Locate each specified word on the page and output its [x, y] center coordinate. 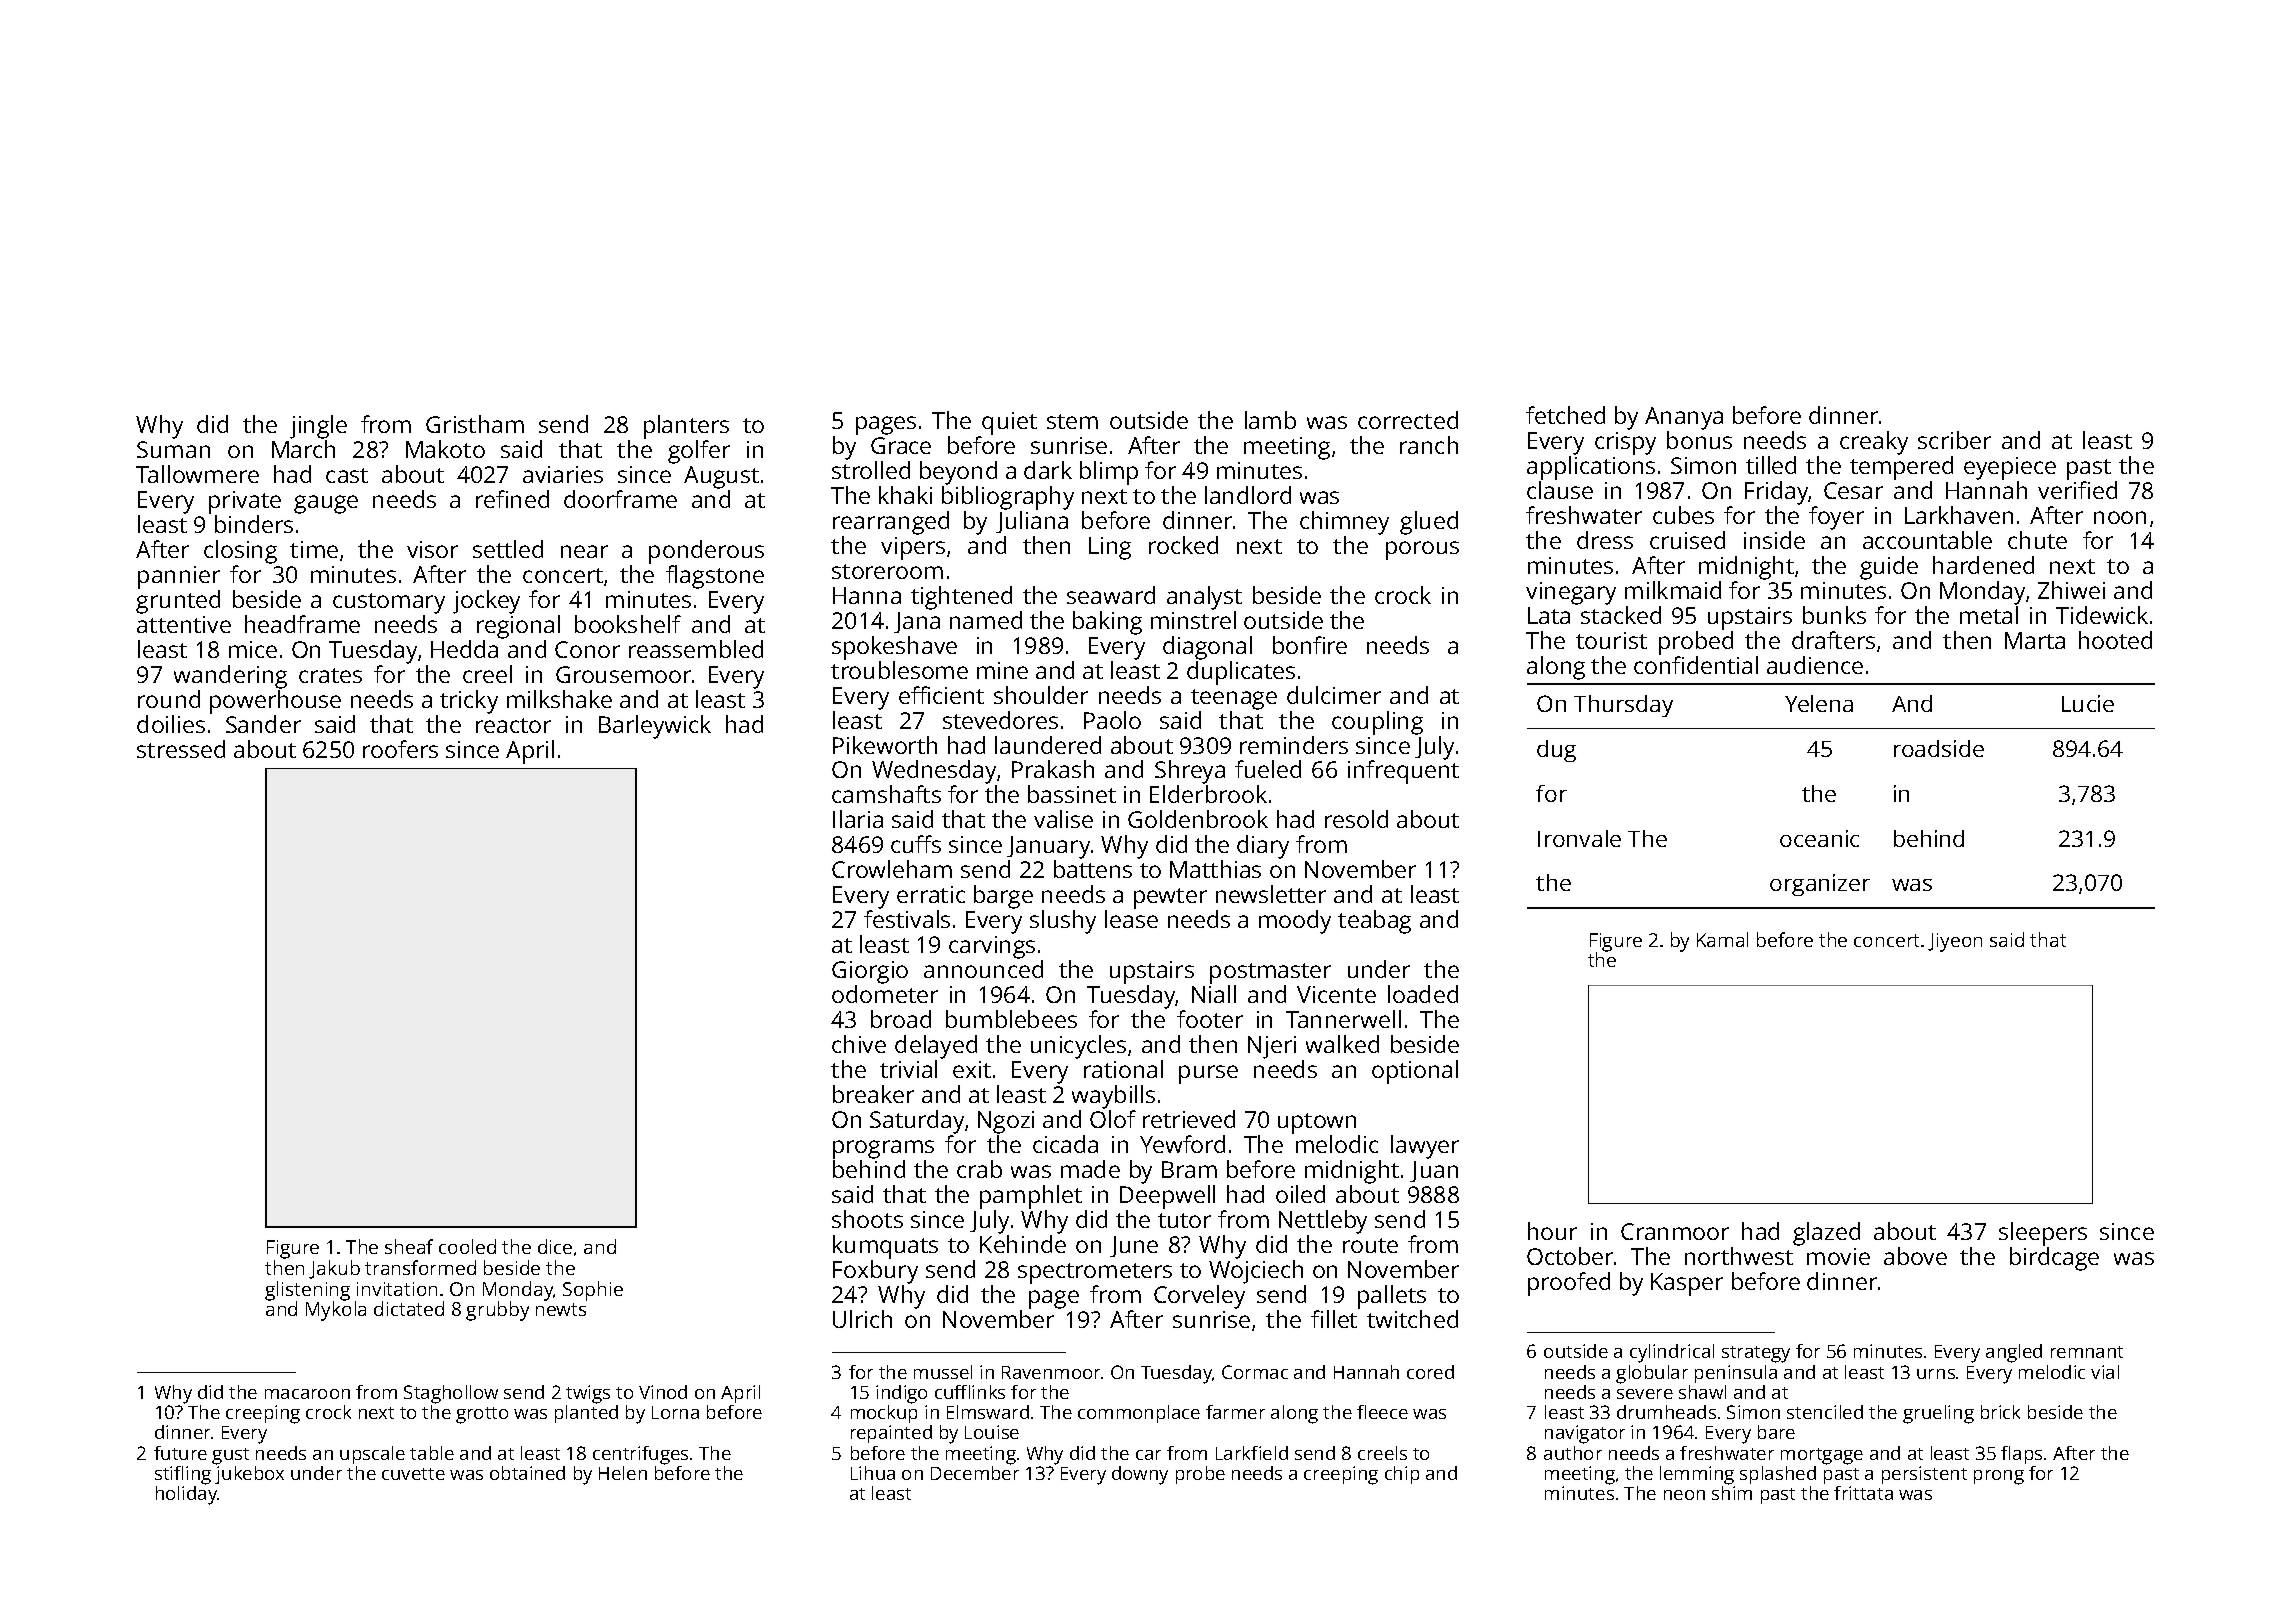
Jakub [334, 1269]
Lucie [2088, 703]
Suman [173, 449]
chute [2037, 540]
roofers [400, 749]
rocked [1183, 545]
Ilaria [858, 819]
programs [883, 1149]
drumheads [1666, 1412]
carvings [992, 947]
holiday [187, 1495]
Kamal [1722, 939]
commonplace [1139, 1414]
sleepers [2043, 1234]
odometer [885, 994]
